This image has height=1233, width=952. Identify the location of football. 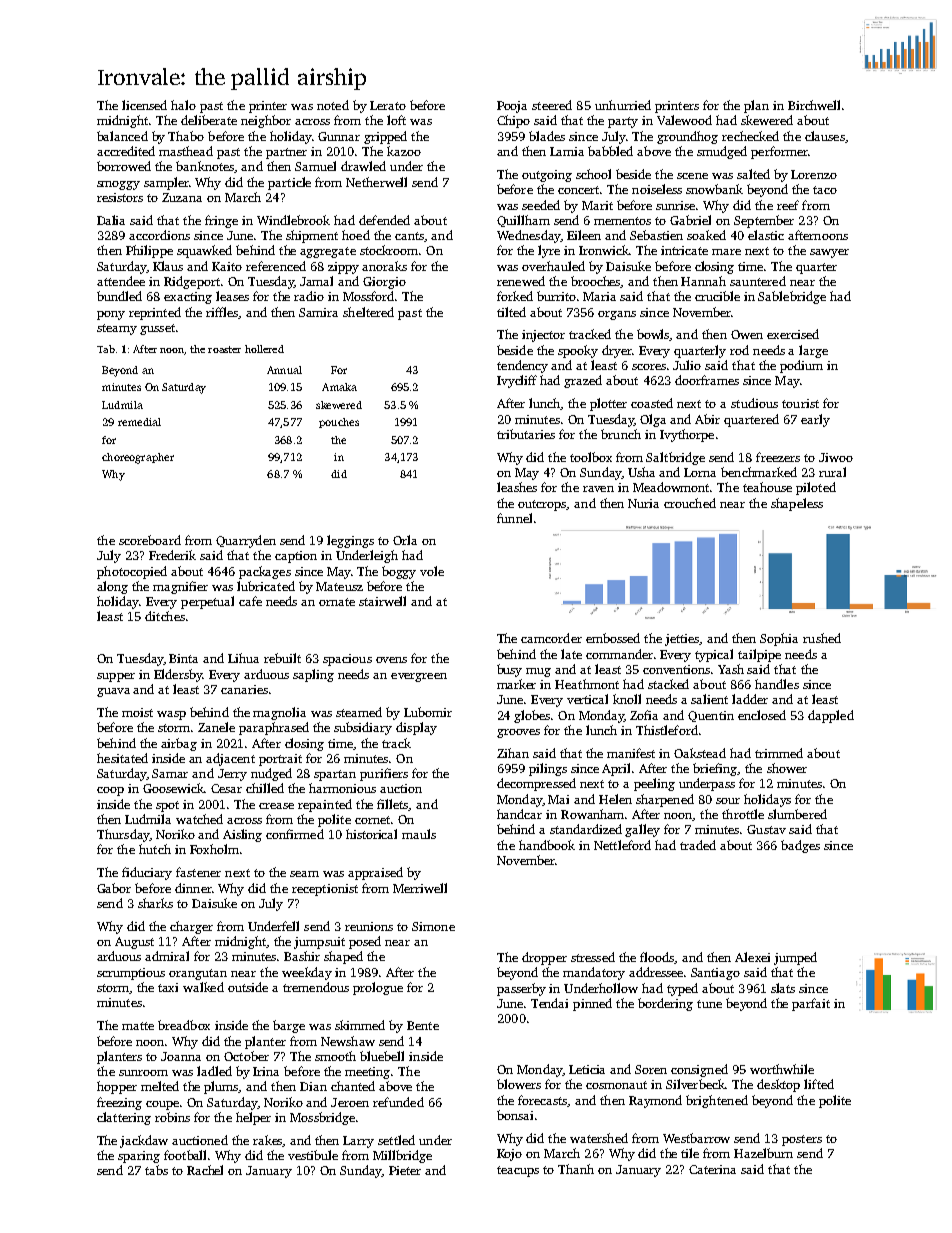
(185, 1155).
